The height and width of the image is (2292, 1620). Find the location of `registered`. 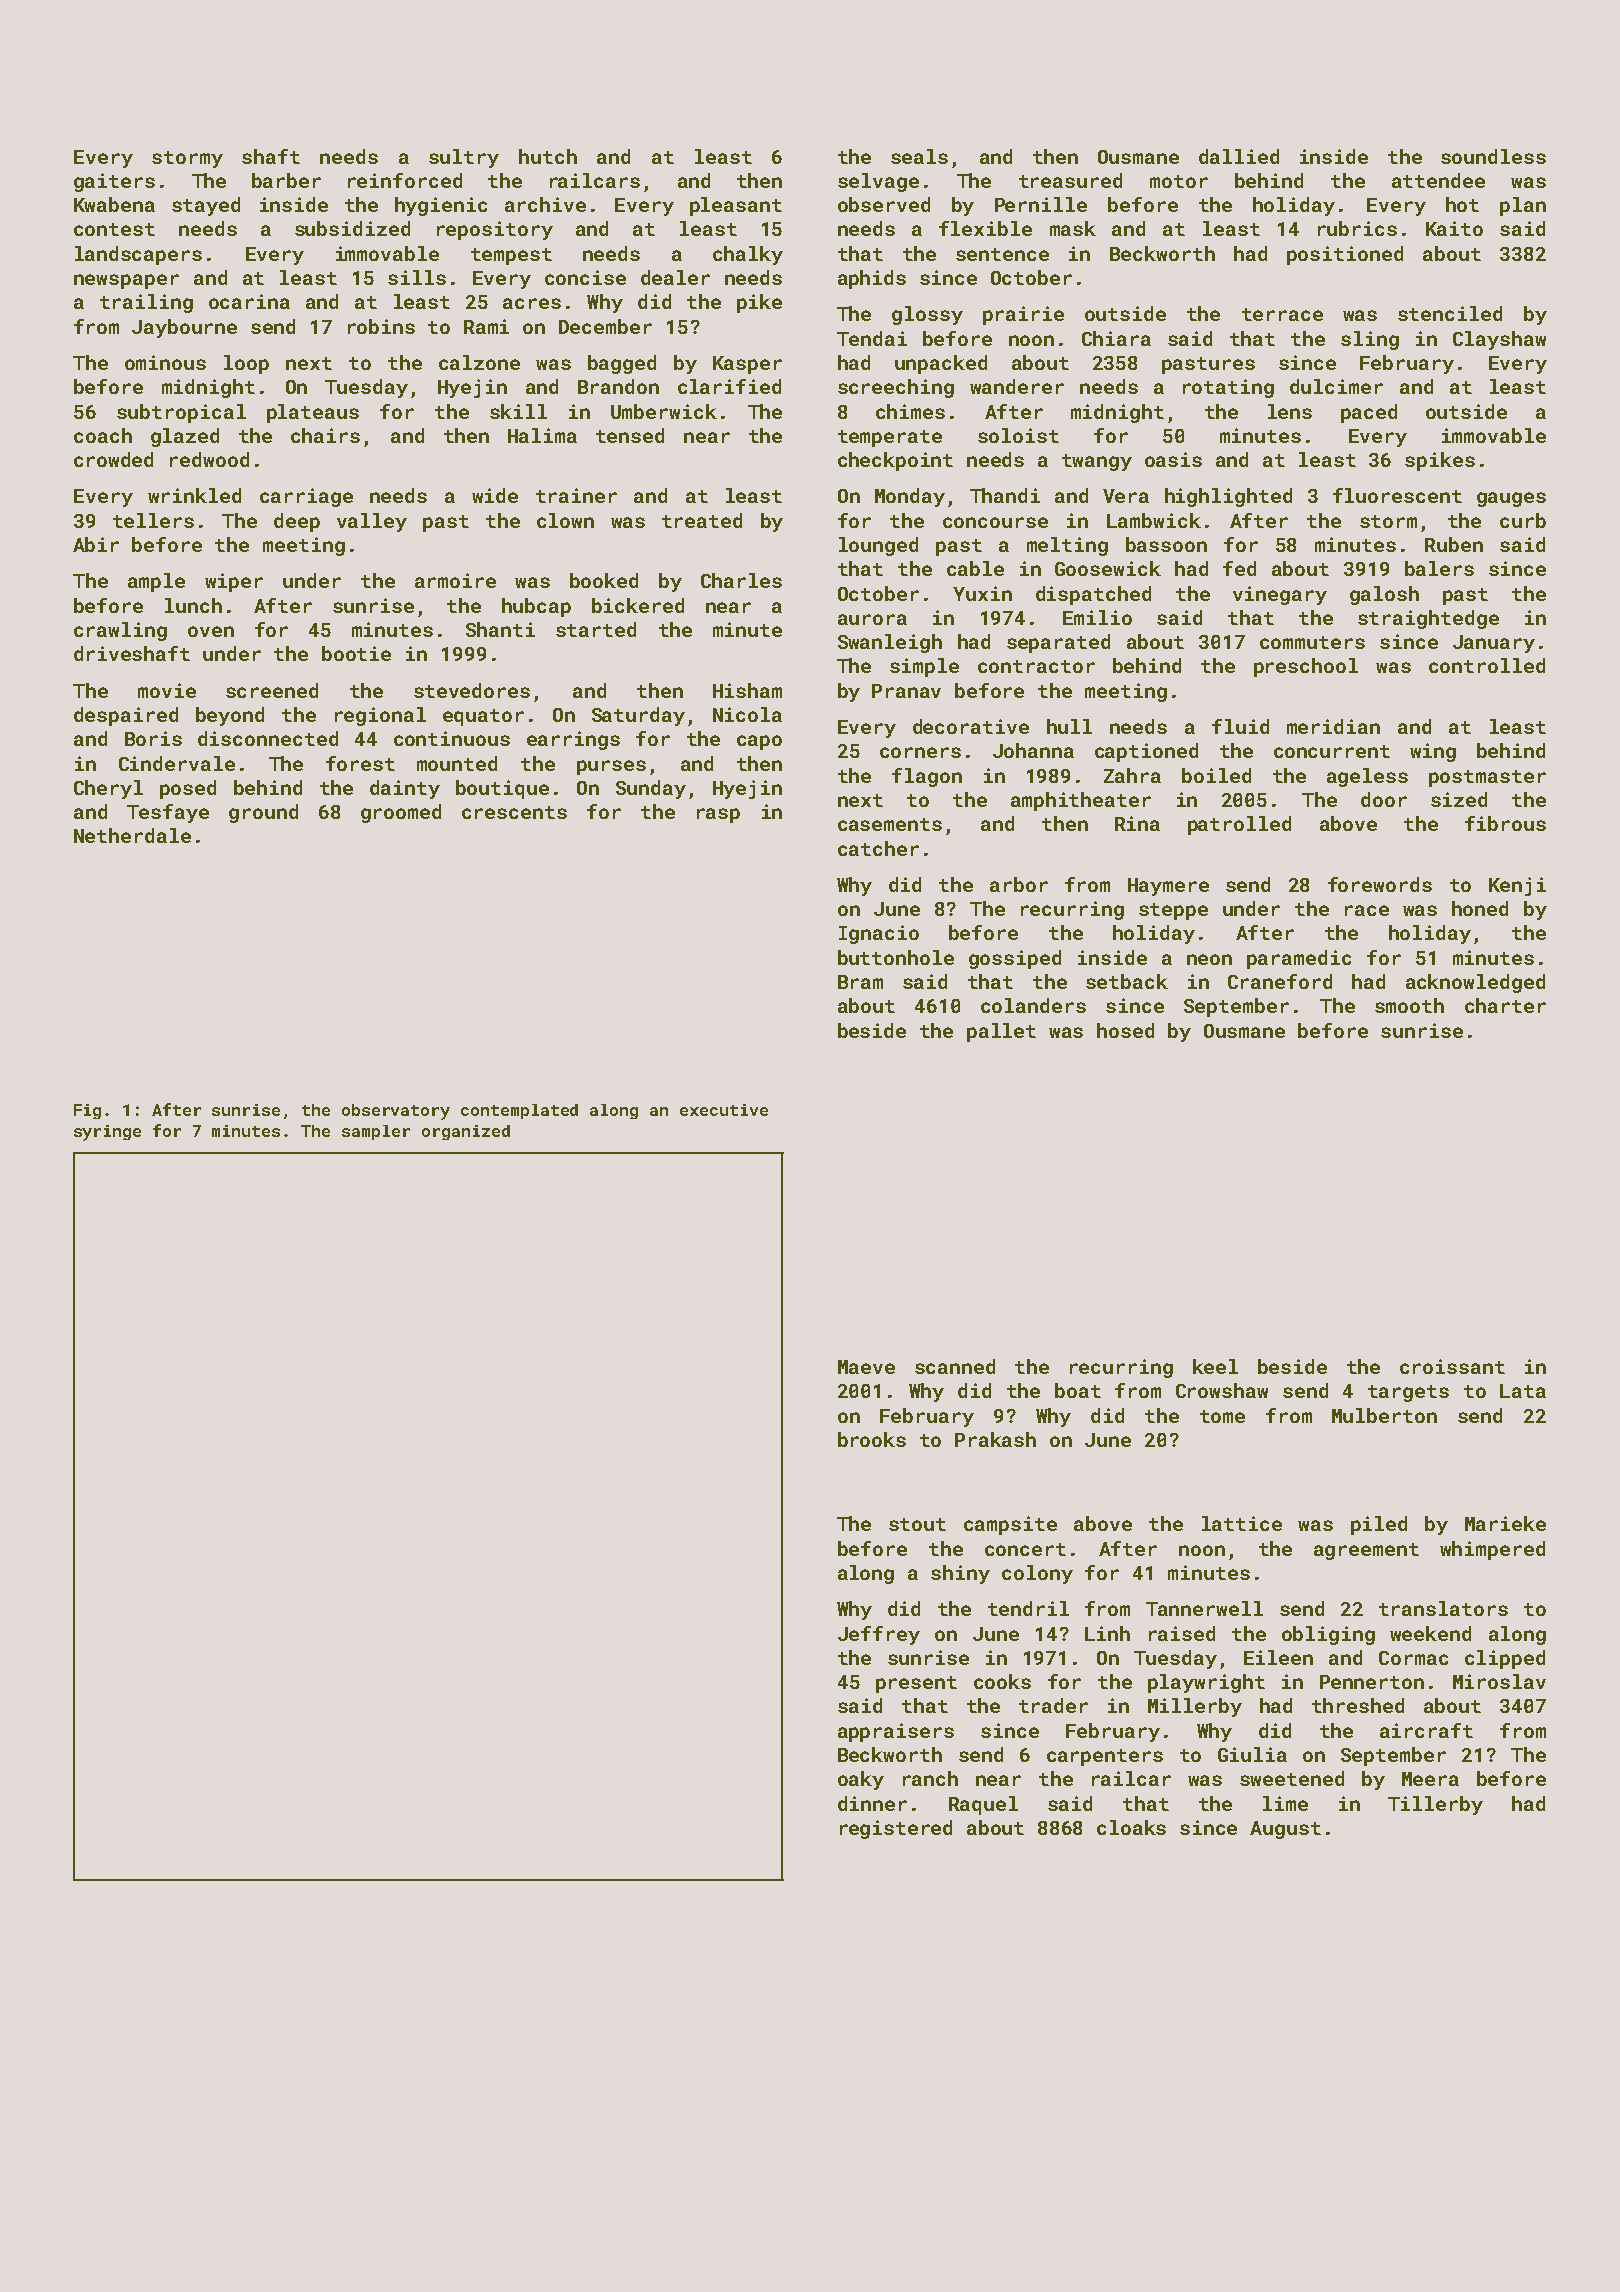

registered is located at coordinates (896, 1829).
